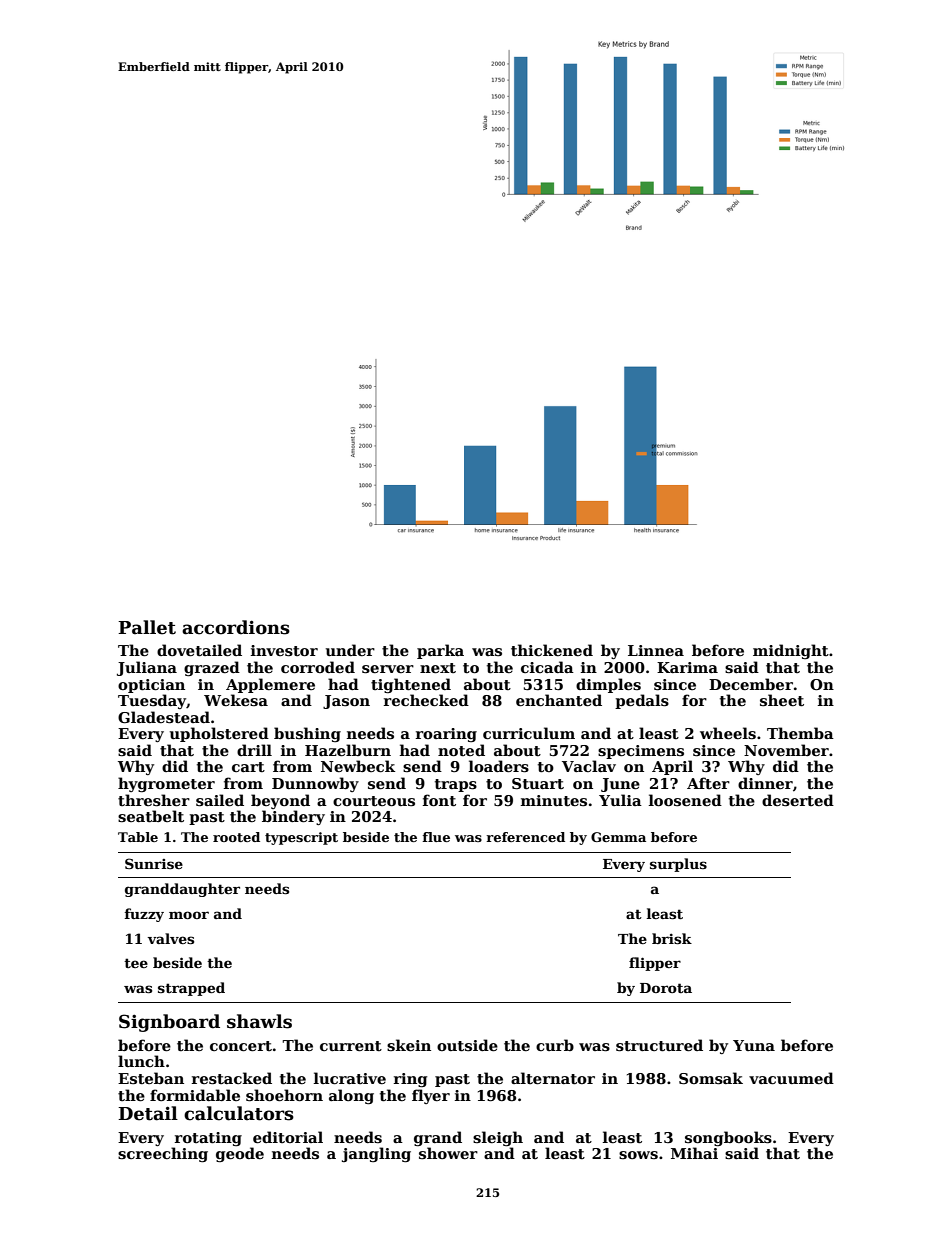 The image size is (952, 1233). Describe the element at coordinates (672, 938) in the screenshot. I see `brisk` at that location.
